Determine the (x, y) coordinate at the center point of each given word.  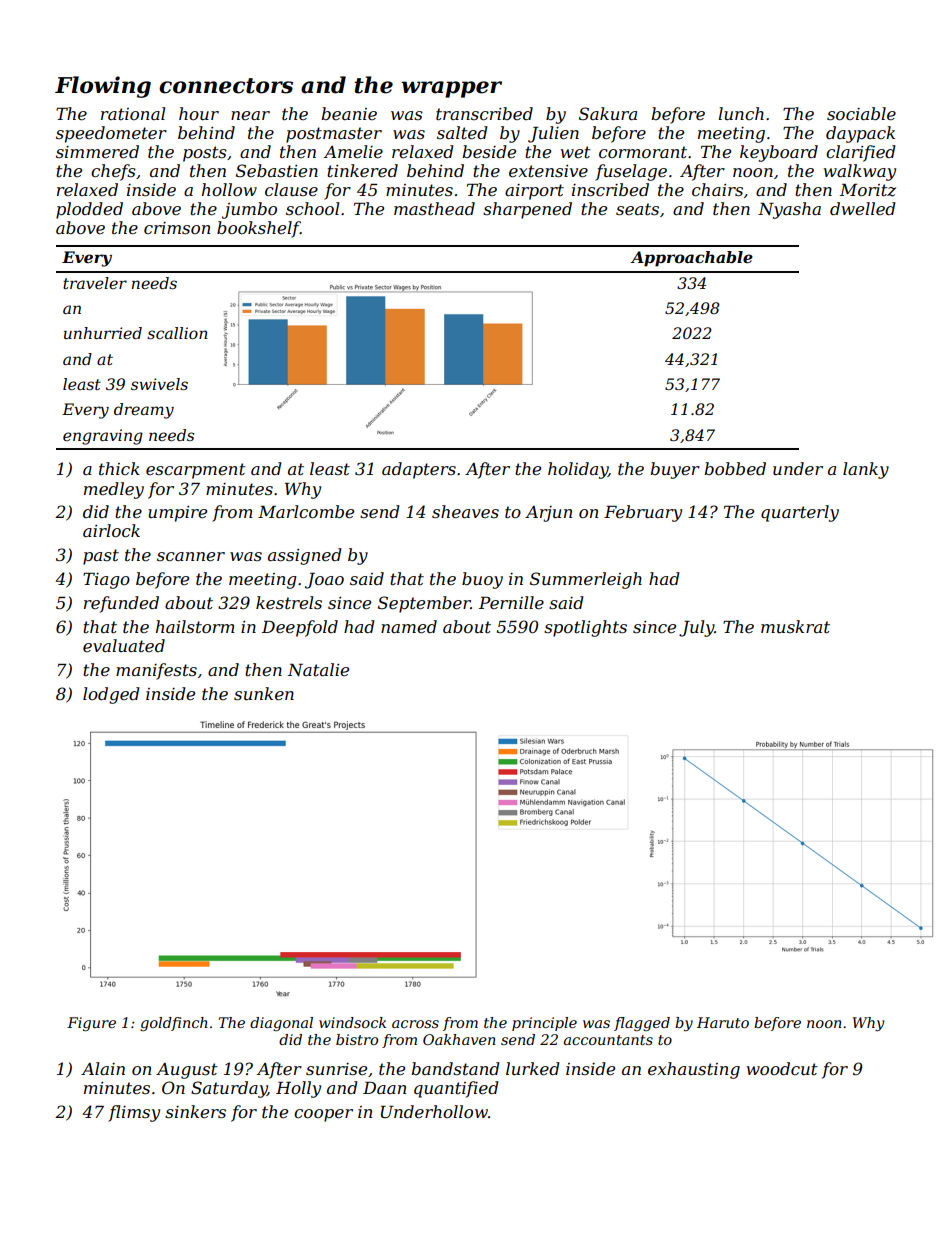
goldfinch (174, 1024)
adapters (419, 470)
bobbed (735, 468)
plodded (89, 210)
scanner (191, 556)
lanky (866, 470)
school (312, 208)
